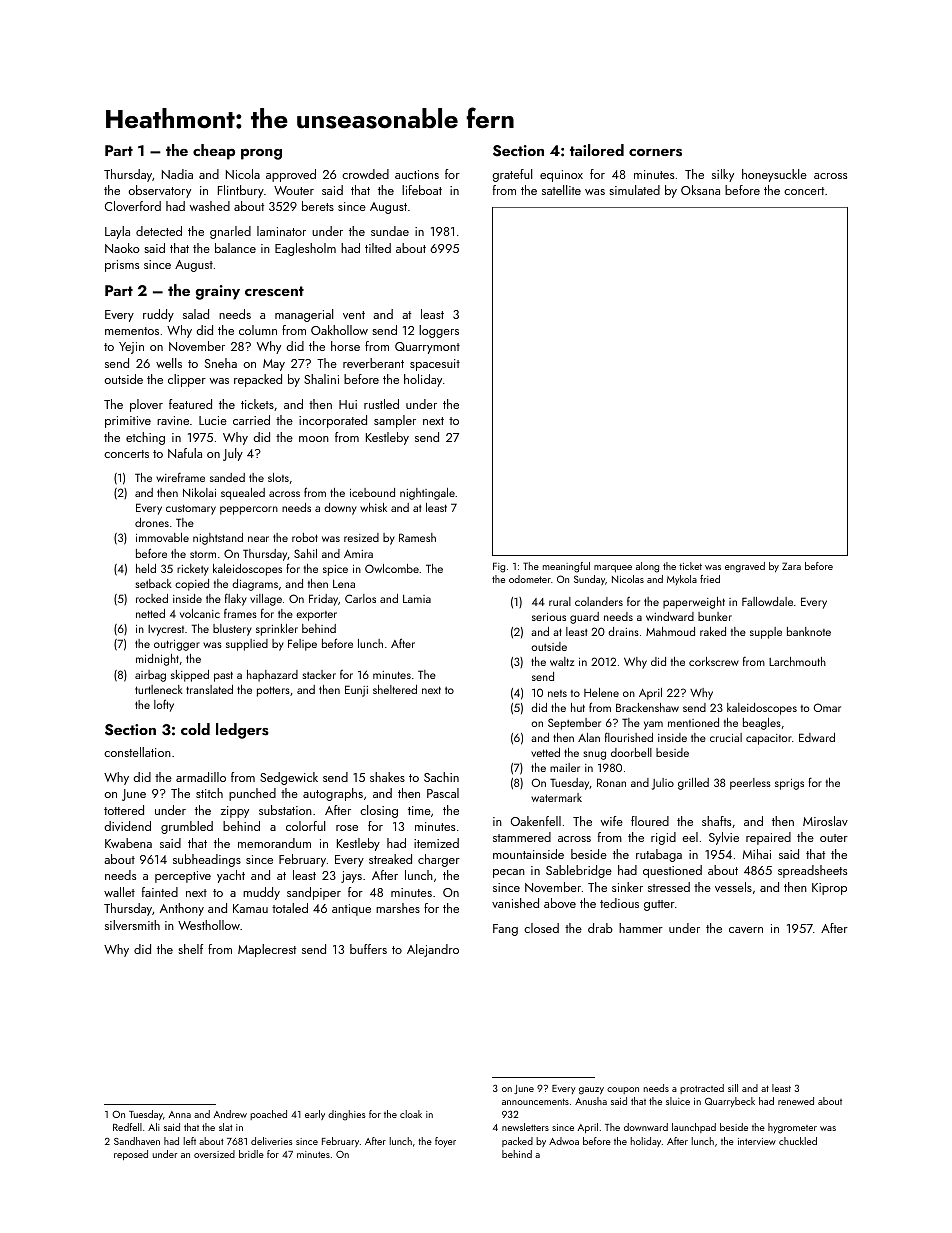  I want to click on charger, so click(439, 860).
